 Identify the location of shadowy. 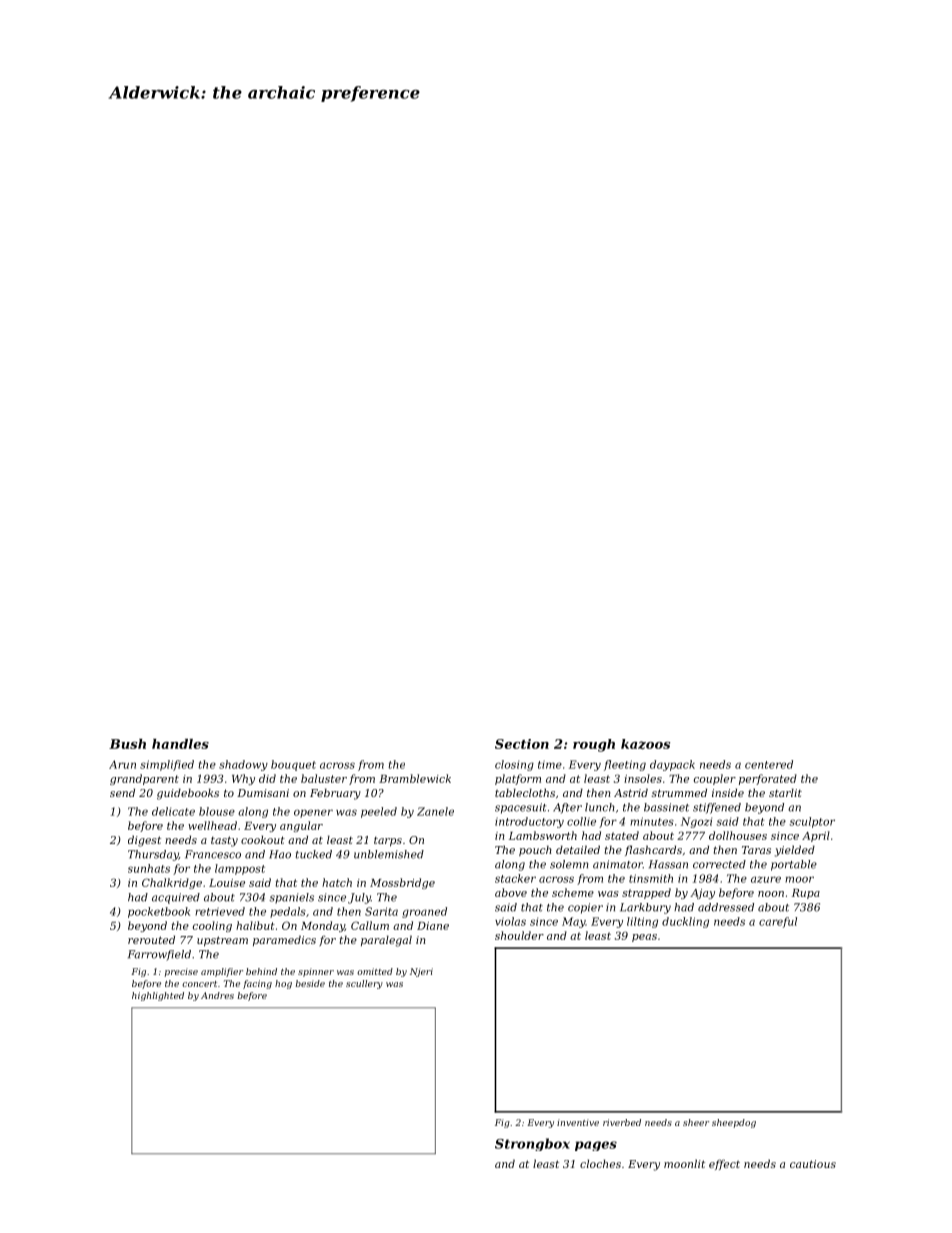
(243, 765).
